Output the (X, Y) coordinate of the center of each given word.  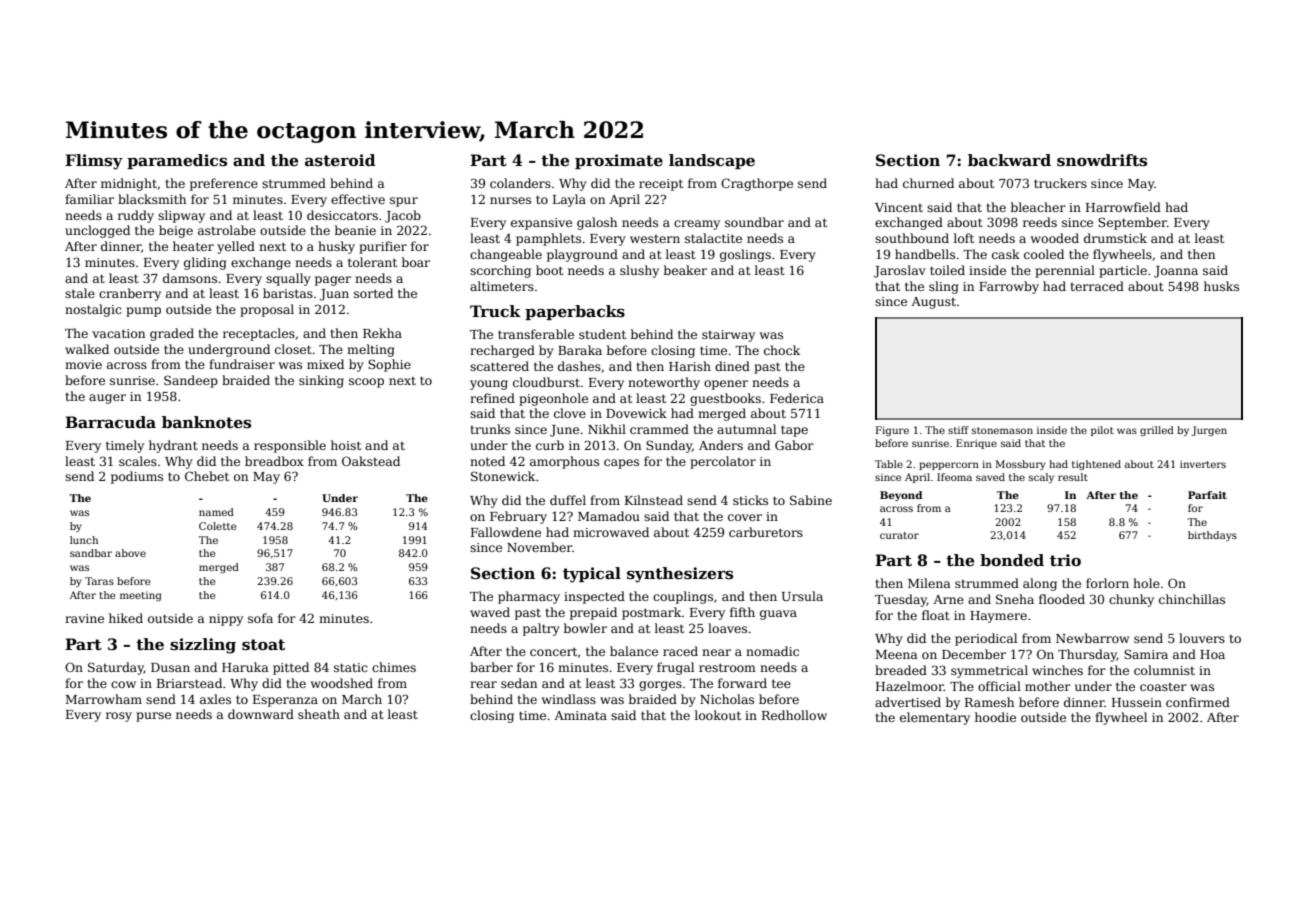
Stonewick (503, 476)
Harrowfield (1123, 207)
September (1132, 223)
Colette (217, 526)
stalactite (713, 238)
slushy (639, 271)
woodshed (342, 683)
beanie (355, 230)
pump (143, 312)
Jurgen (1209, 431)
